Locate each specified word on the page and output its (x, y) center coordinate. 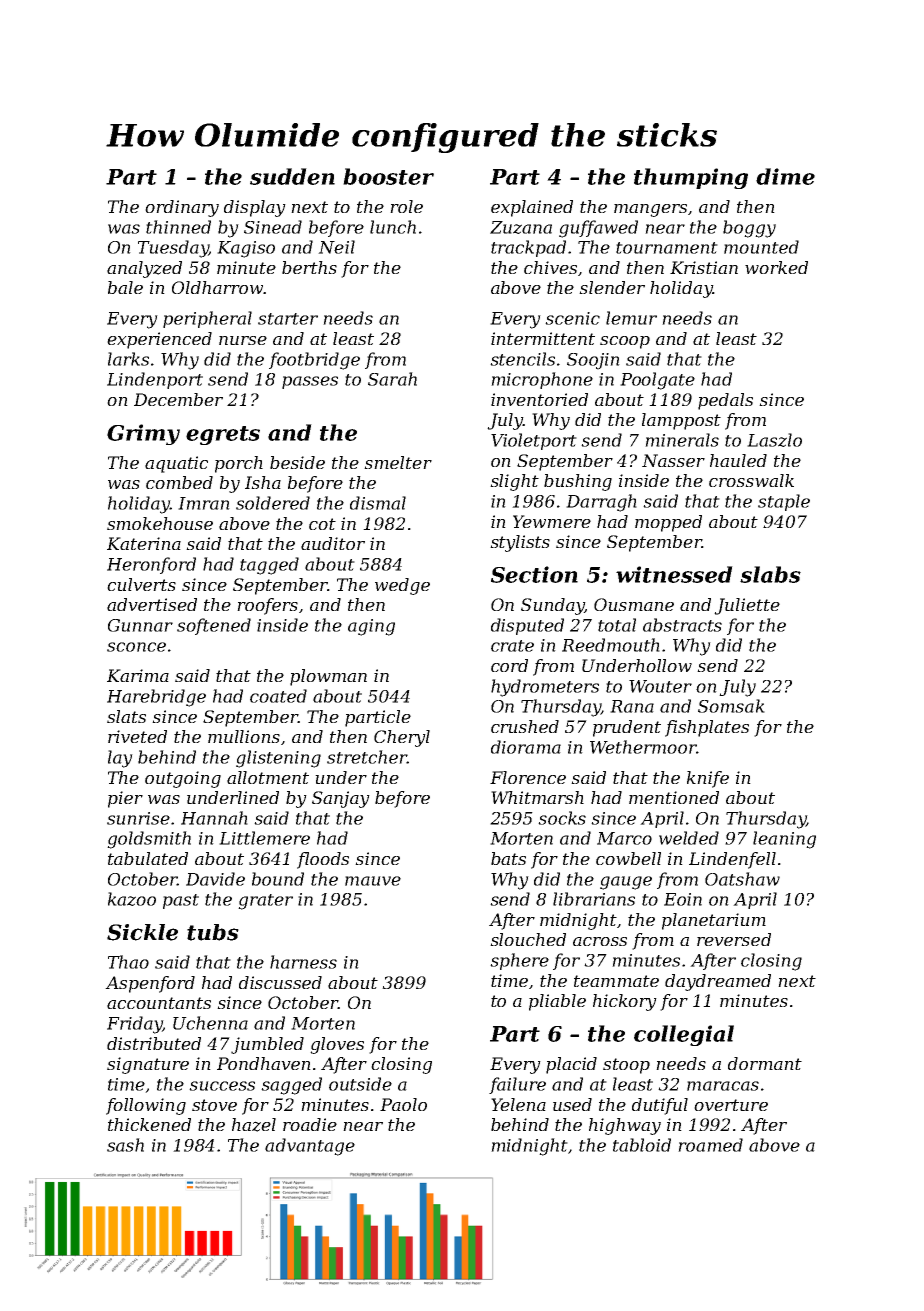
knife (708, 779)
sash (125, 1145)
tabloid (642, 1145)
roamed (710, 1145)
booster (388, 176)
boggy (749, 229)
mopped (668, 523)
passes (310, 382)
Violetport (534, 441)
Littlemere (264, 838)
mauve (373, 881)
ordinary (182, 208)
